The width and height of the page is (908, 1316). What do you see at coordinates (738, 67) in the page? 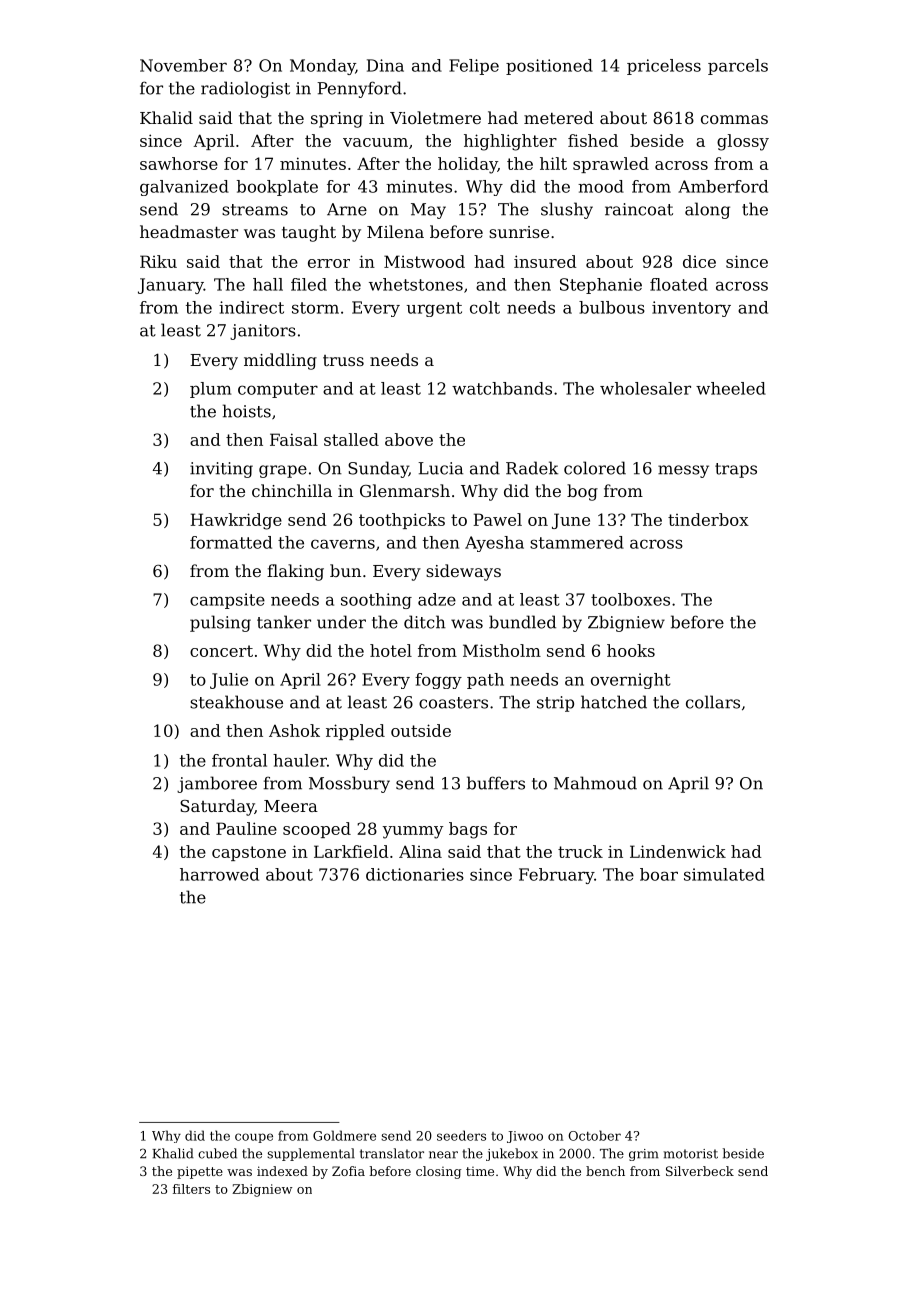
I see `parcels` at bounding box center [738, 67].
